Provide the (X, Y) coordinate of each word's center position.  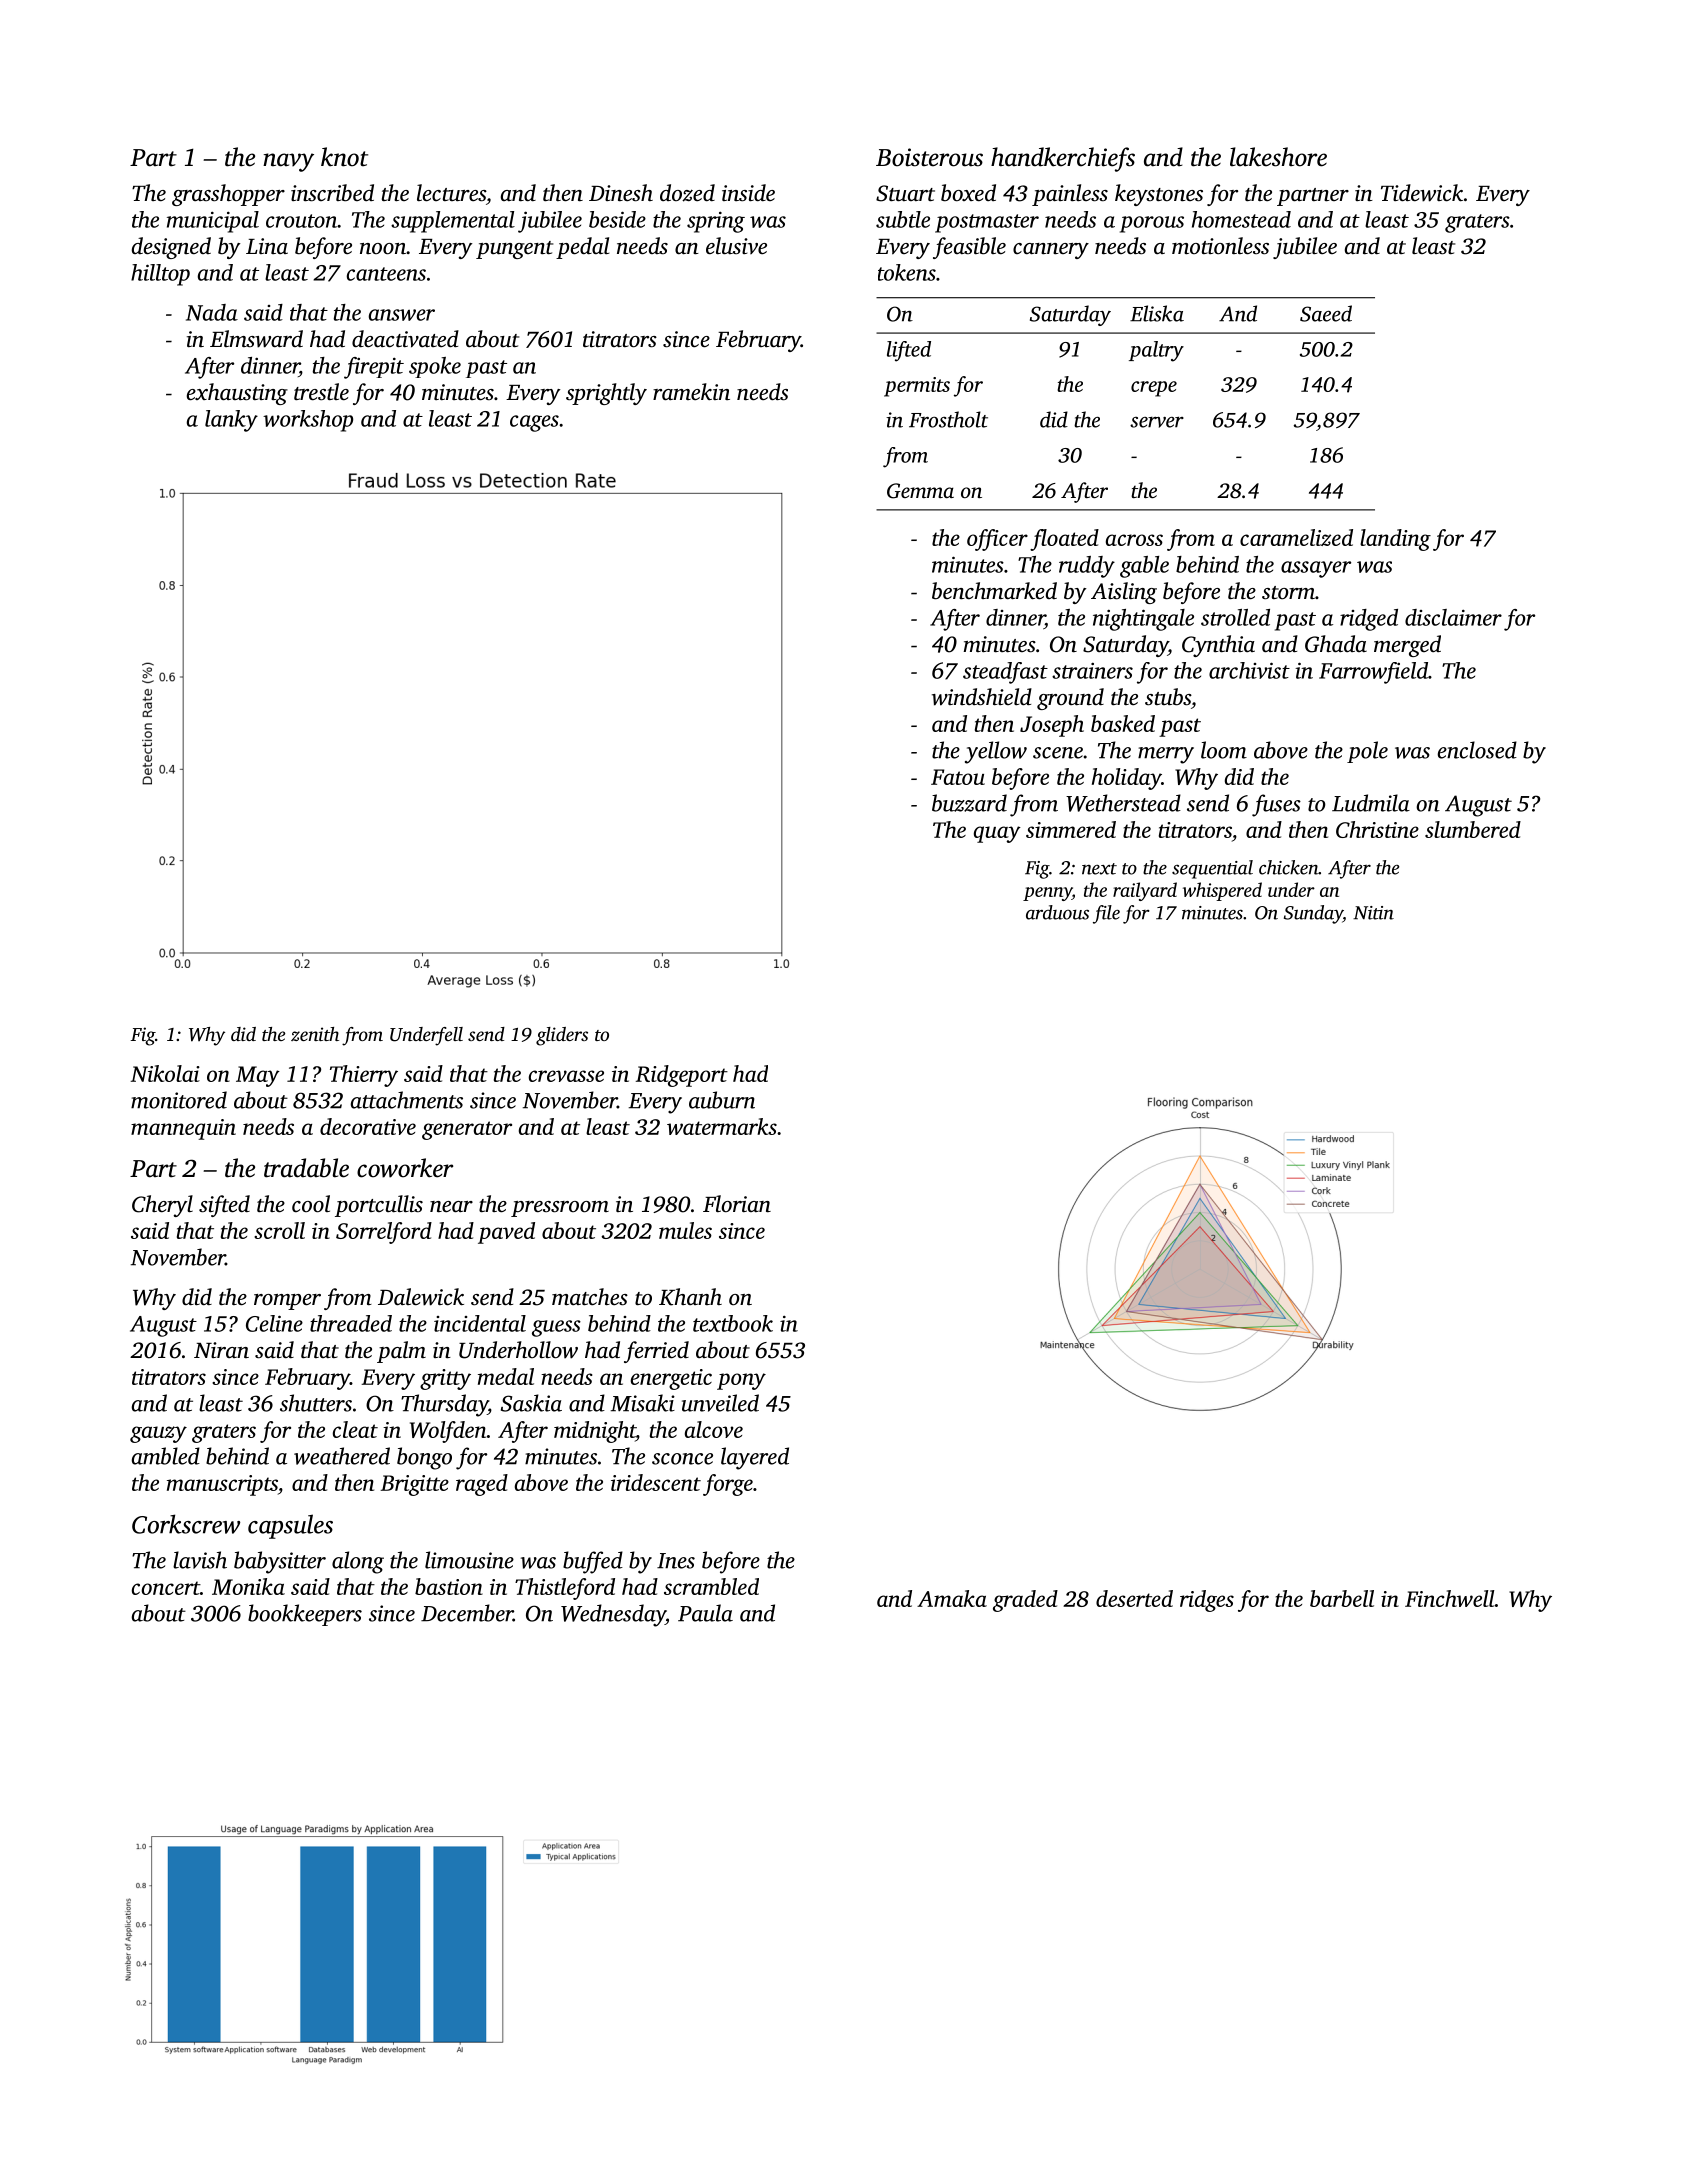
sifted (224, 1206)
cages (534, 423)
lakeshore (1278, 157)
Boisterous (929, 157)
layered (755, 1458)
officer (997, 540)
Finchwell (1450, 1598)
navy (288, 162)
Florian (737, 1204)
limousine (469, 1560)
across (1134, 540)
